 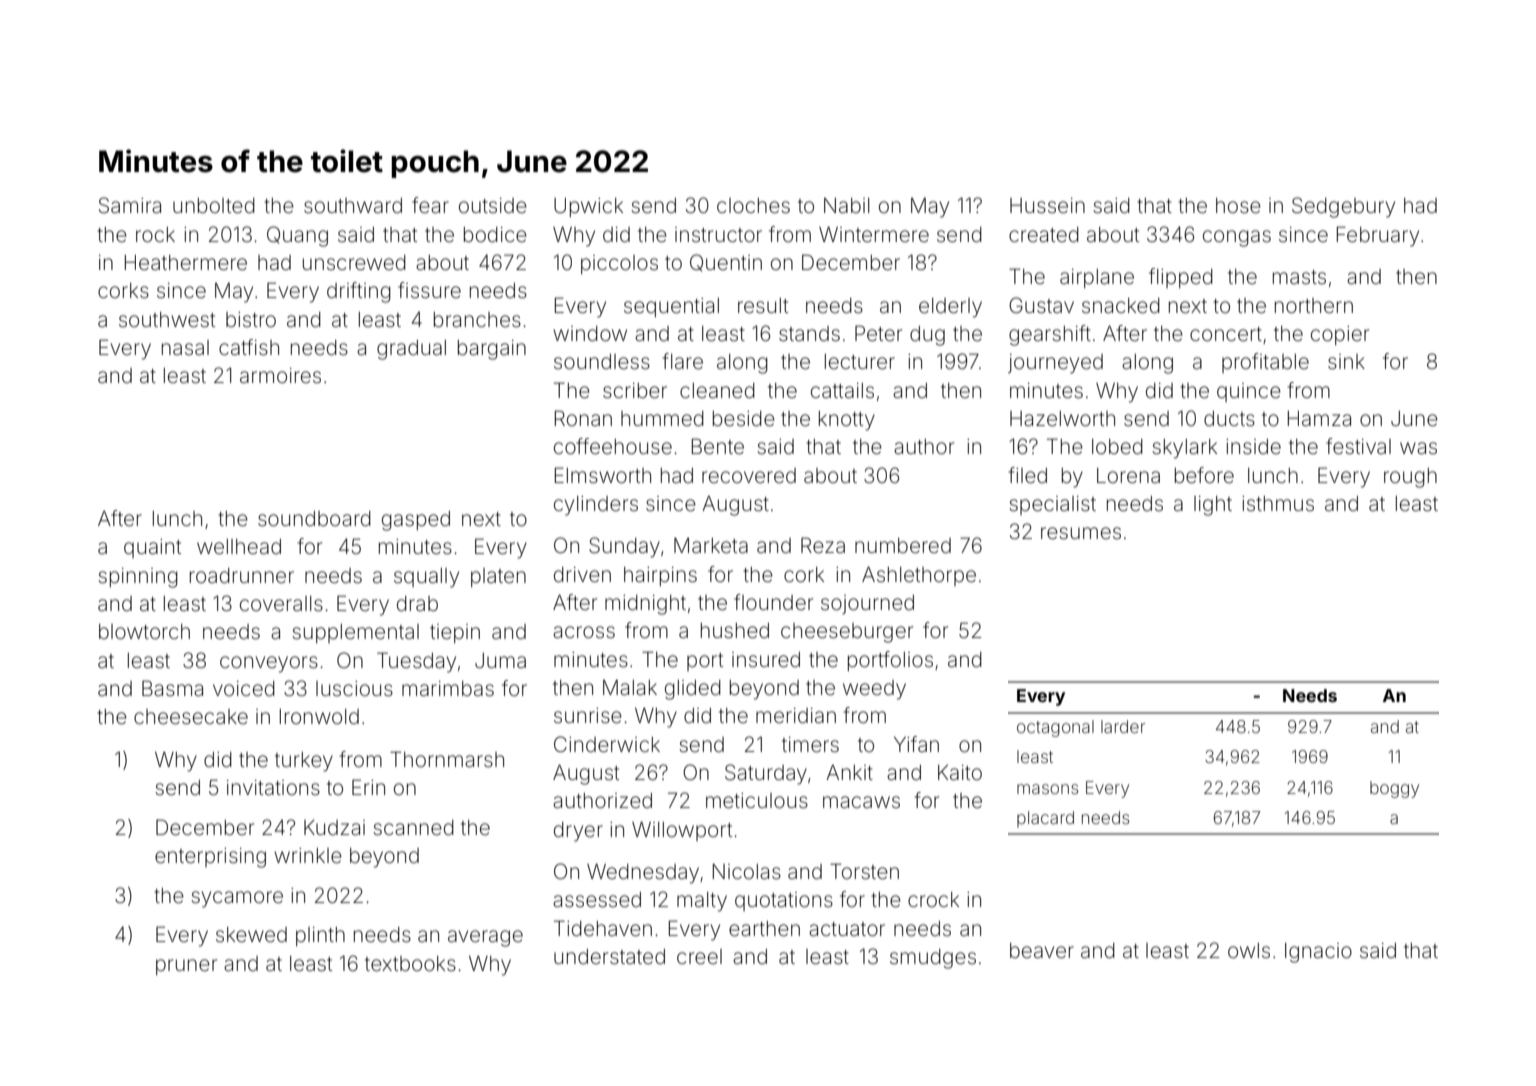 What do you see at coordinates (191, 716) in the image?
I see `cheesecake` at bounding box center [191, 716].
